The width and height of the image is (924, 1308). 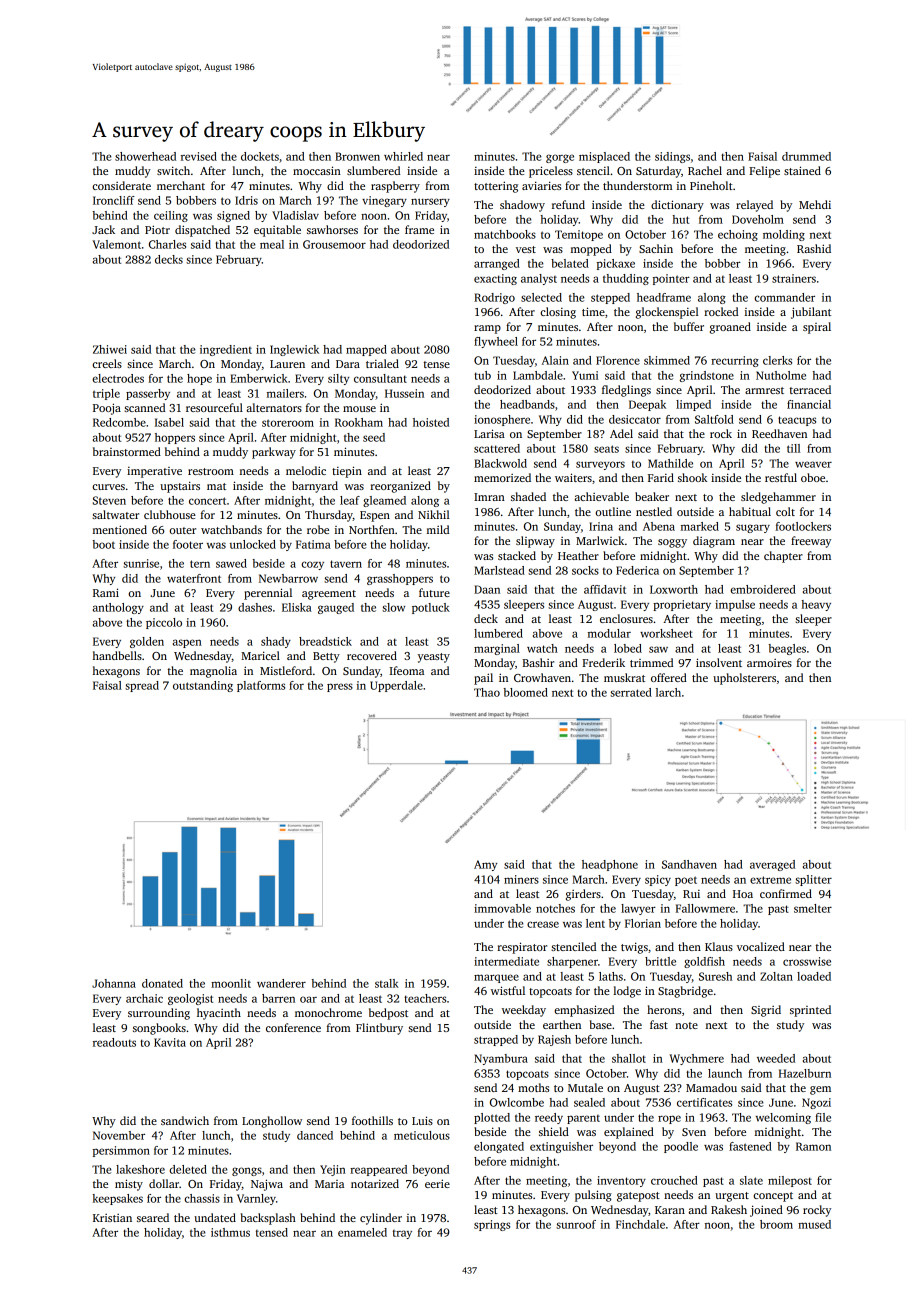 What do you see at coordinates (107, 409) in the image?
I see `Pooja` at bounding box center [107, 409].
